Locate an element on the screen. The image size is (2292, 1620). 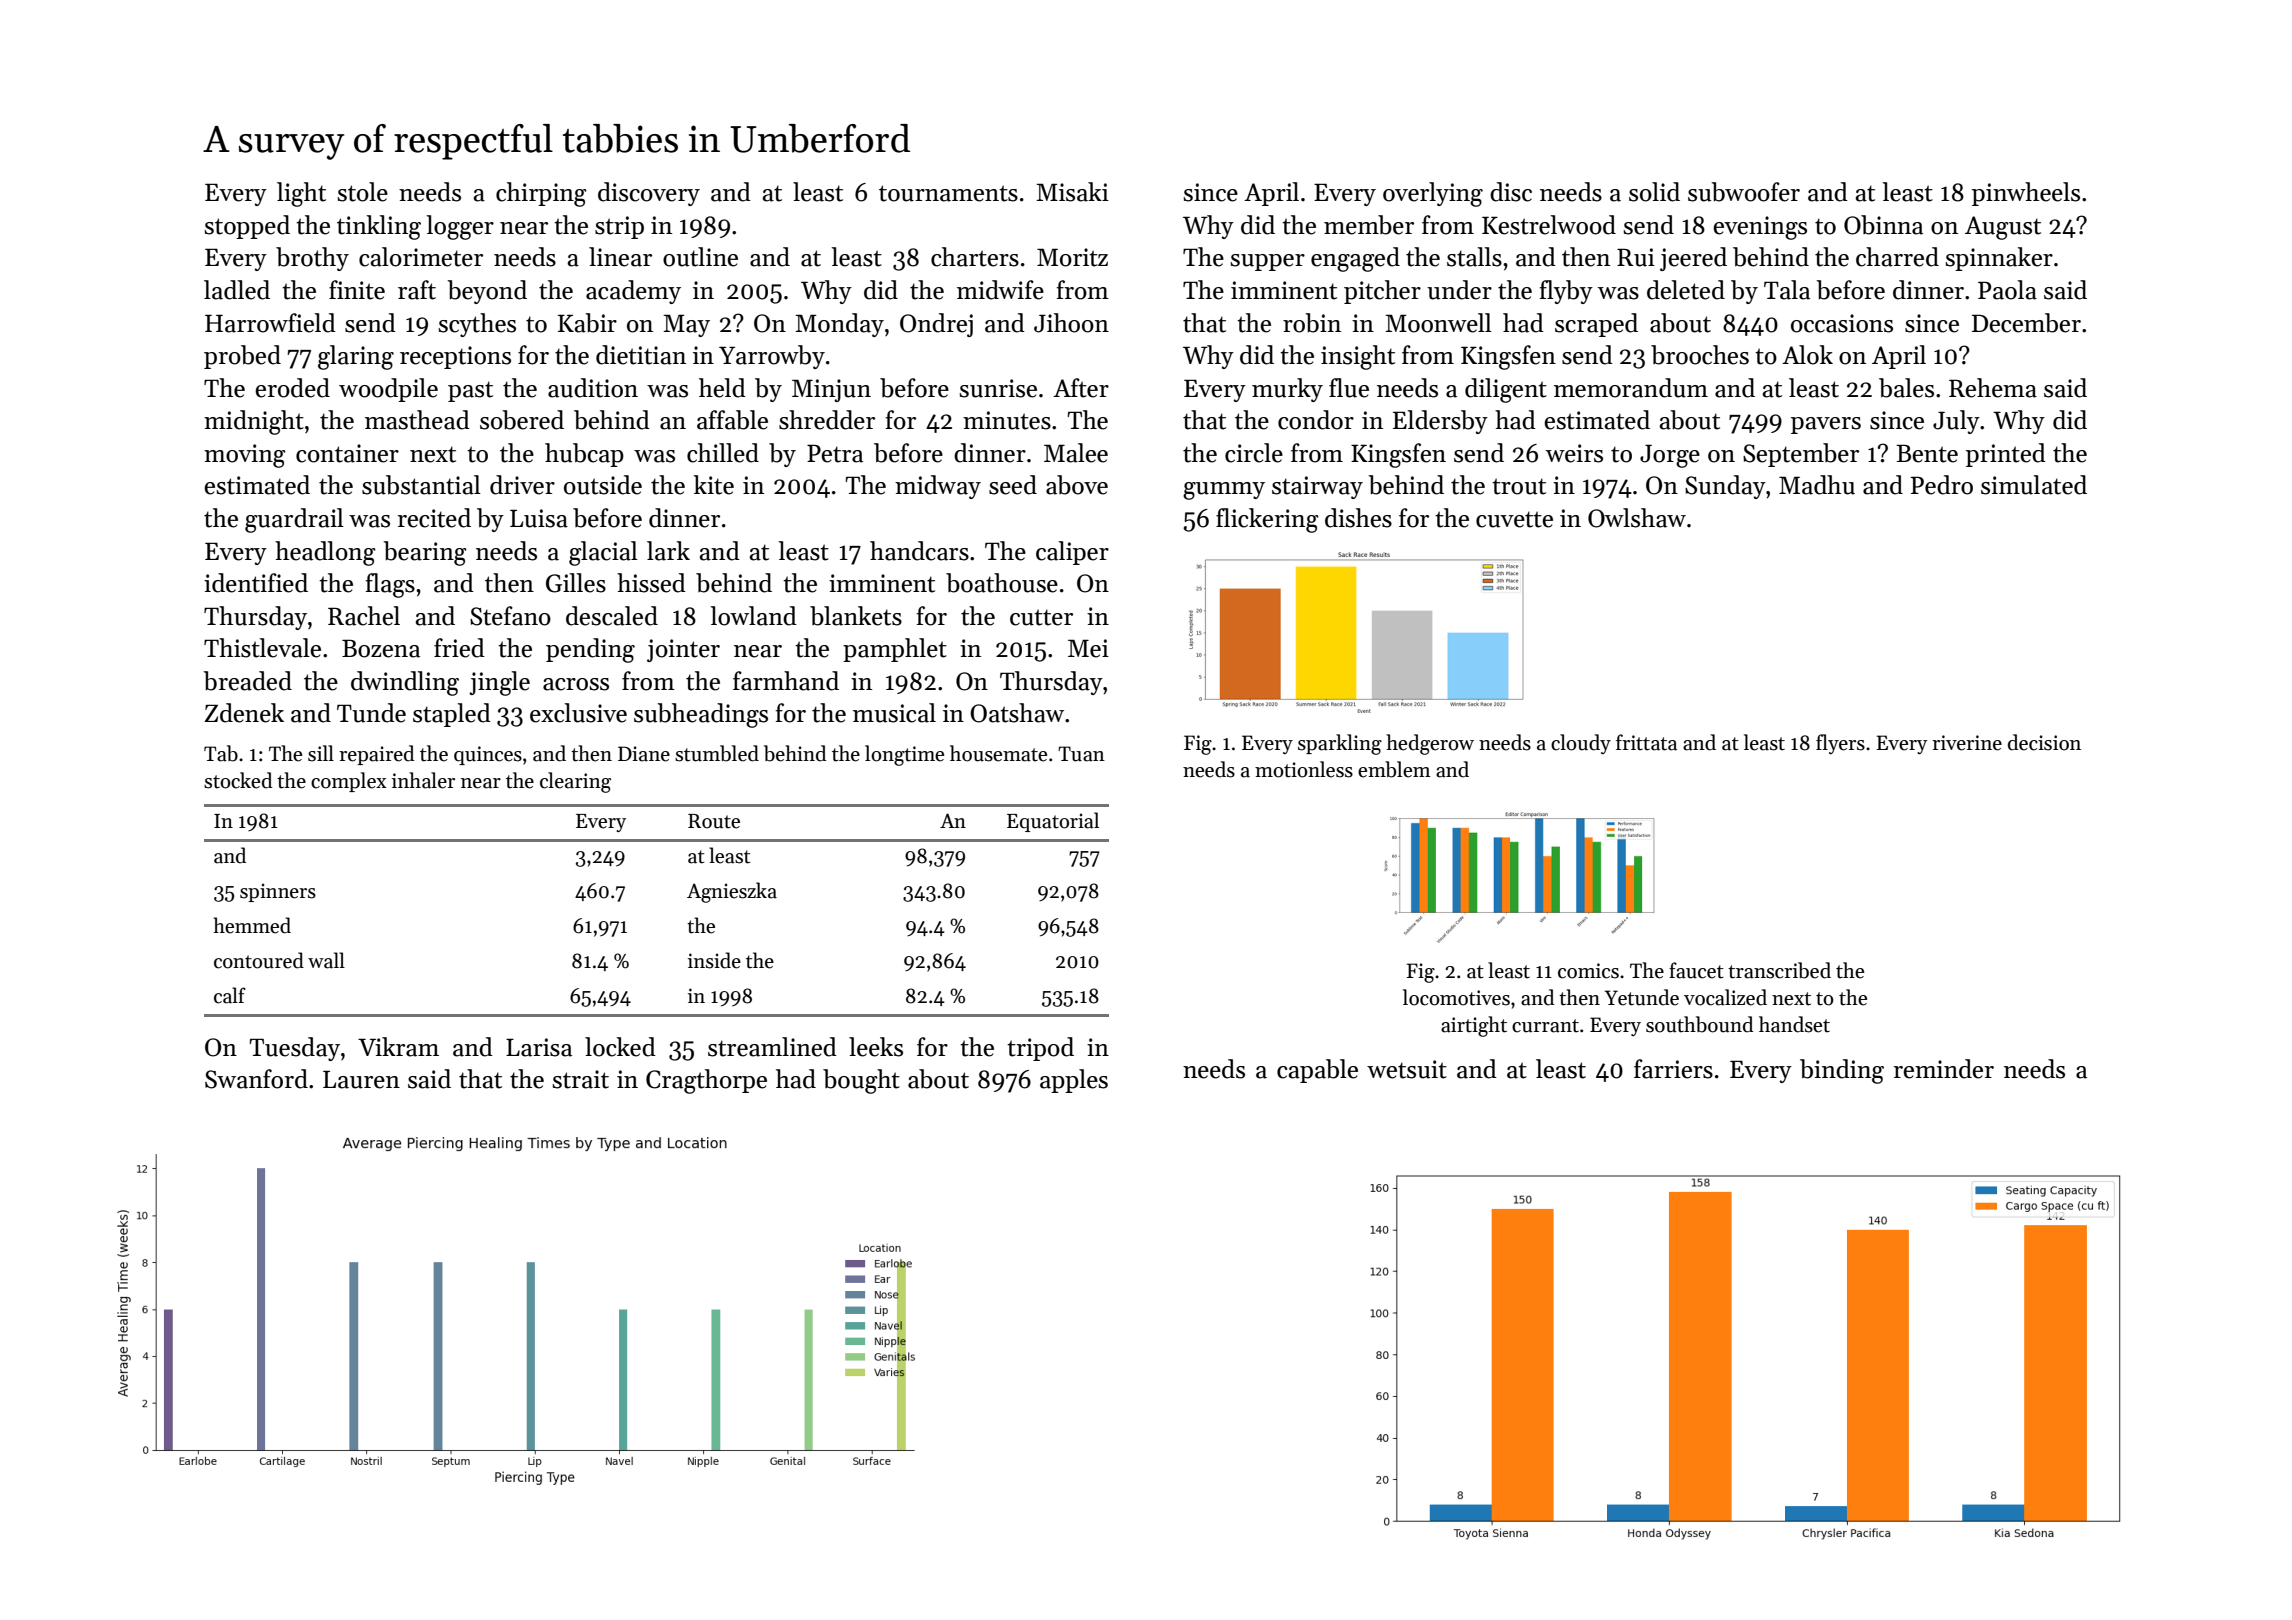
Route is located at coordinates (714, 821).
